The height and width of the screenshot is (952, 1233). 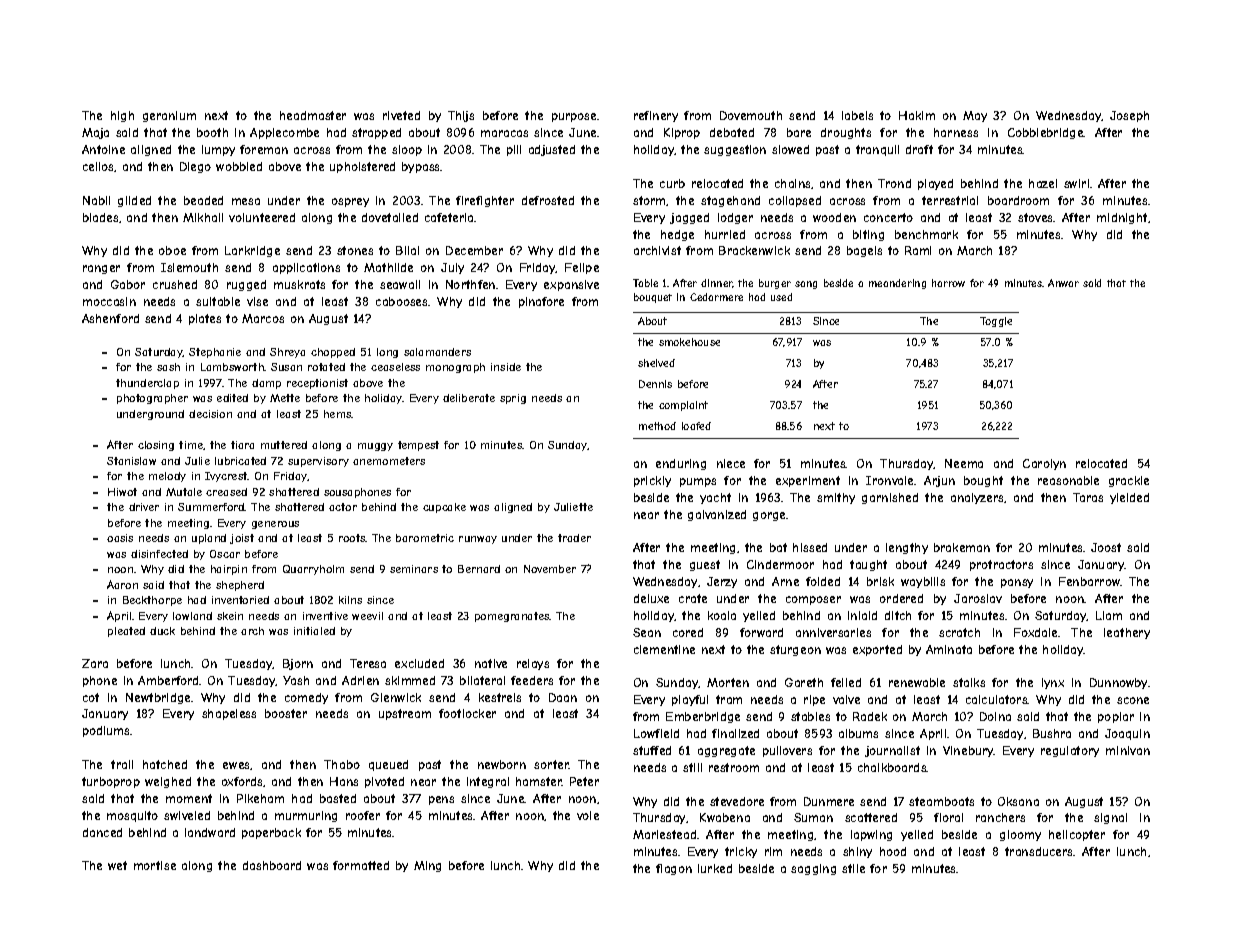 I want to click on yielded, so click(x=1129, y=498).
